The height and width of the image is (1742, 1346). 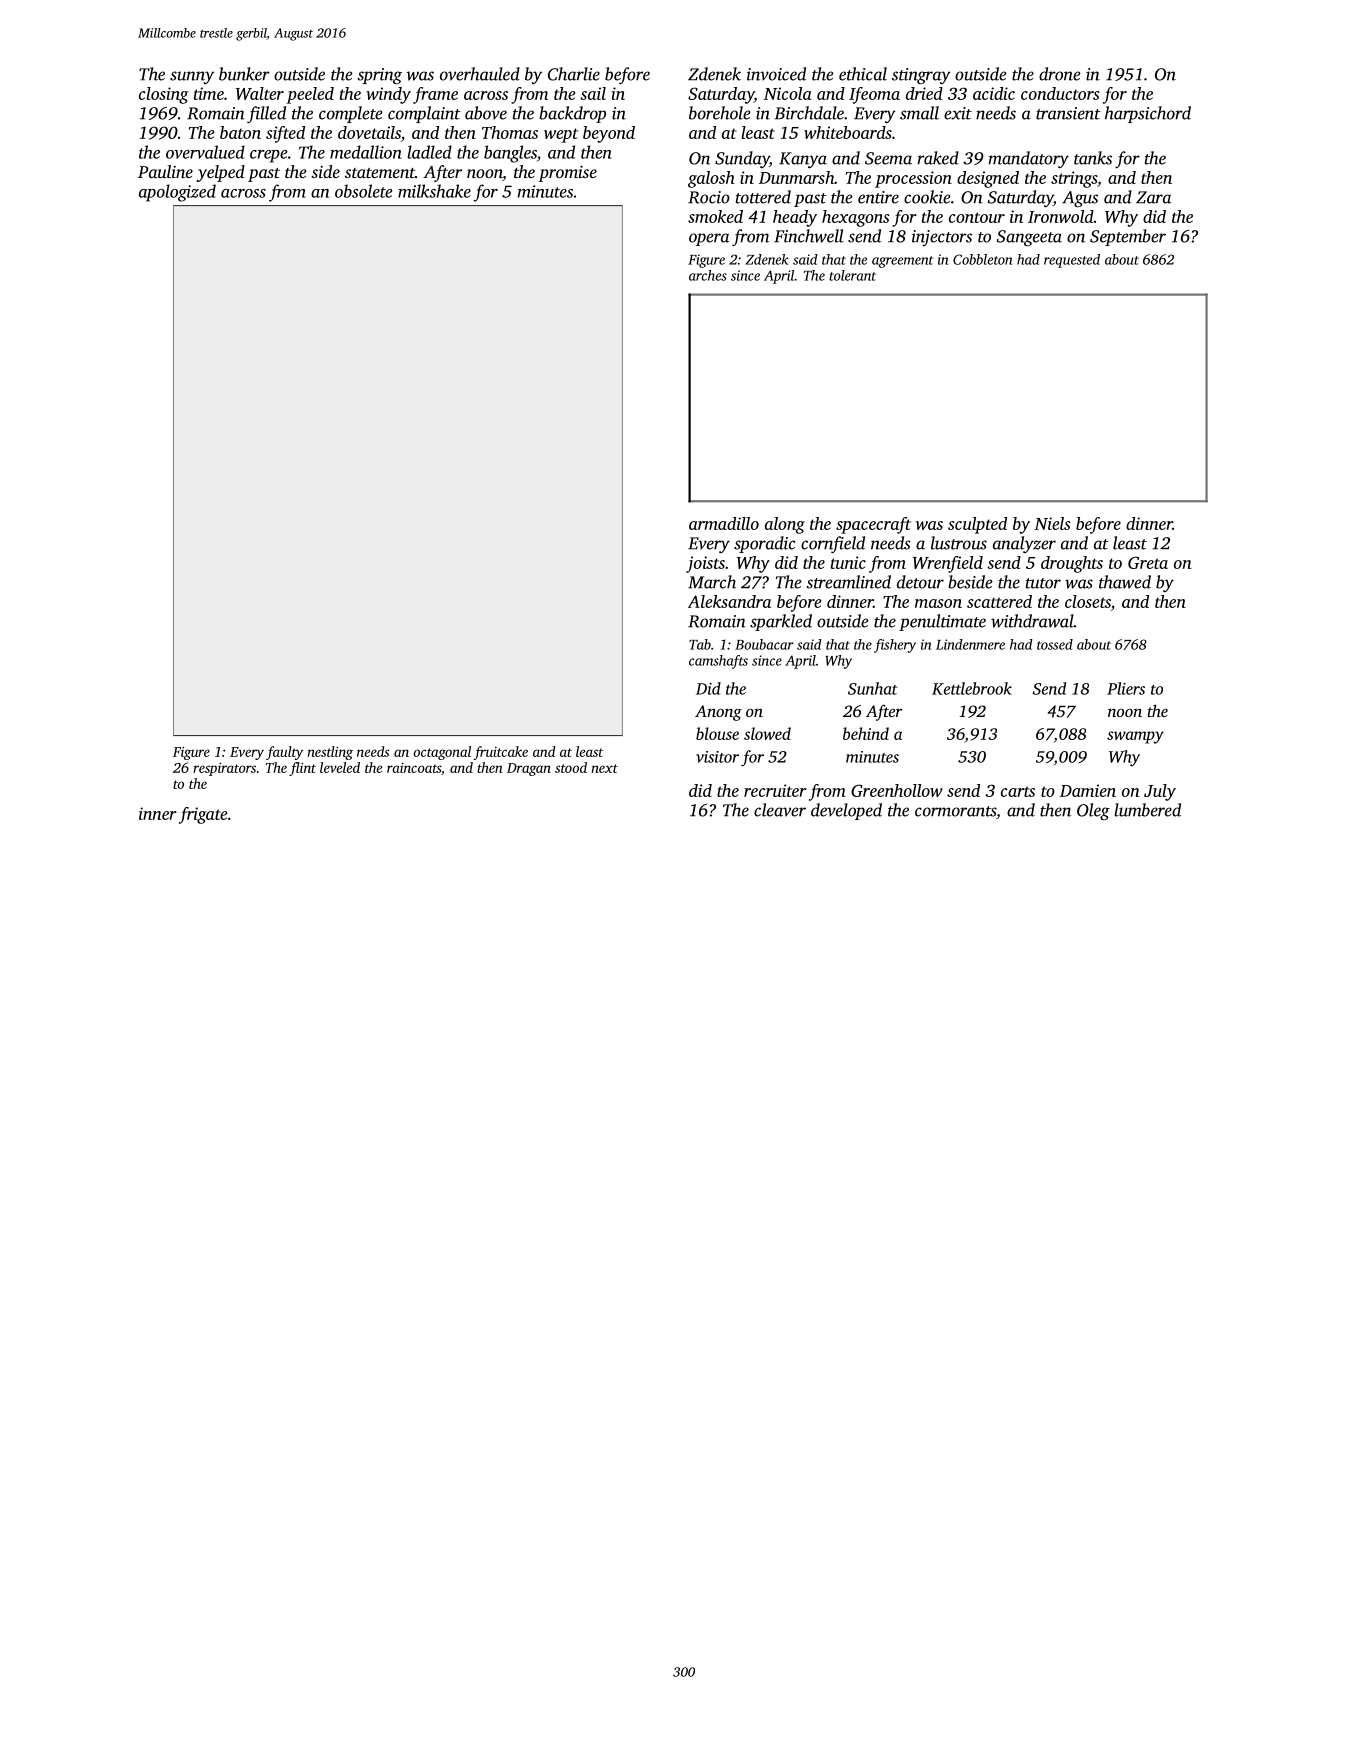 I want to click on requested, so click(x=1072, y=261).
